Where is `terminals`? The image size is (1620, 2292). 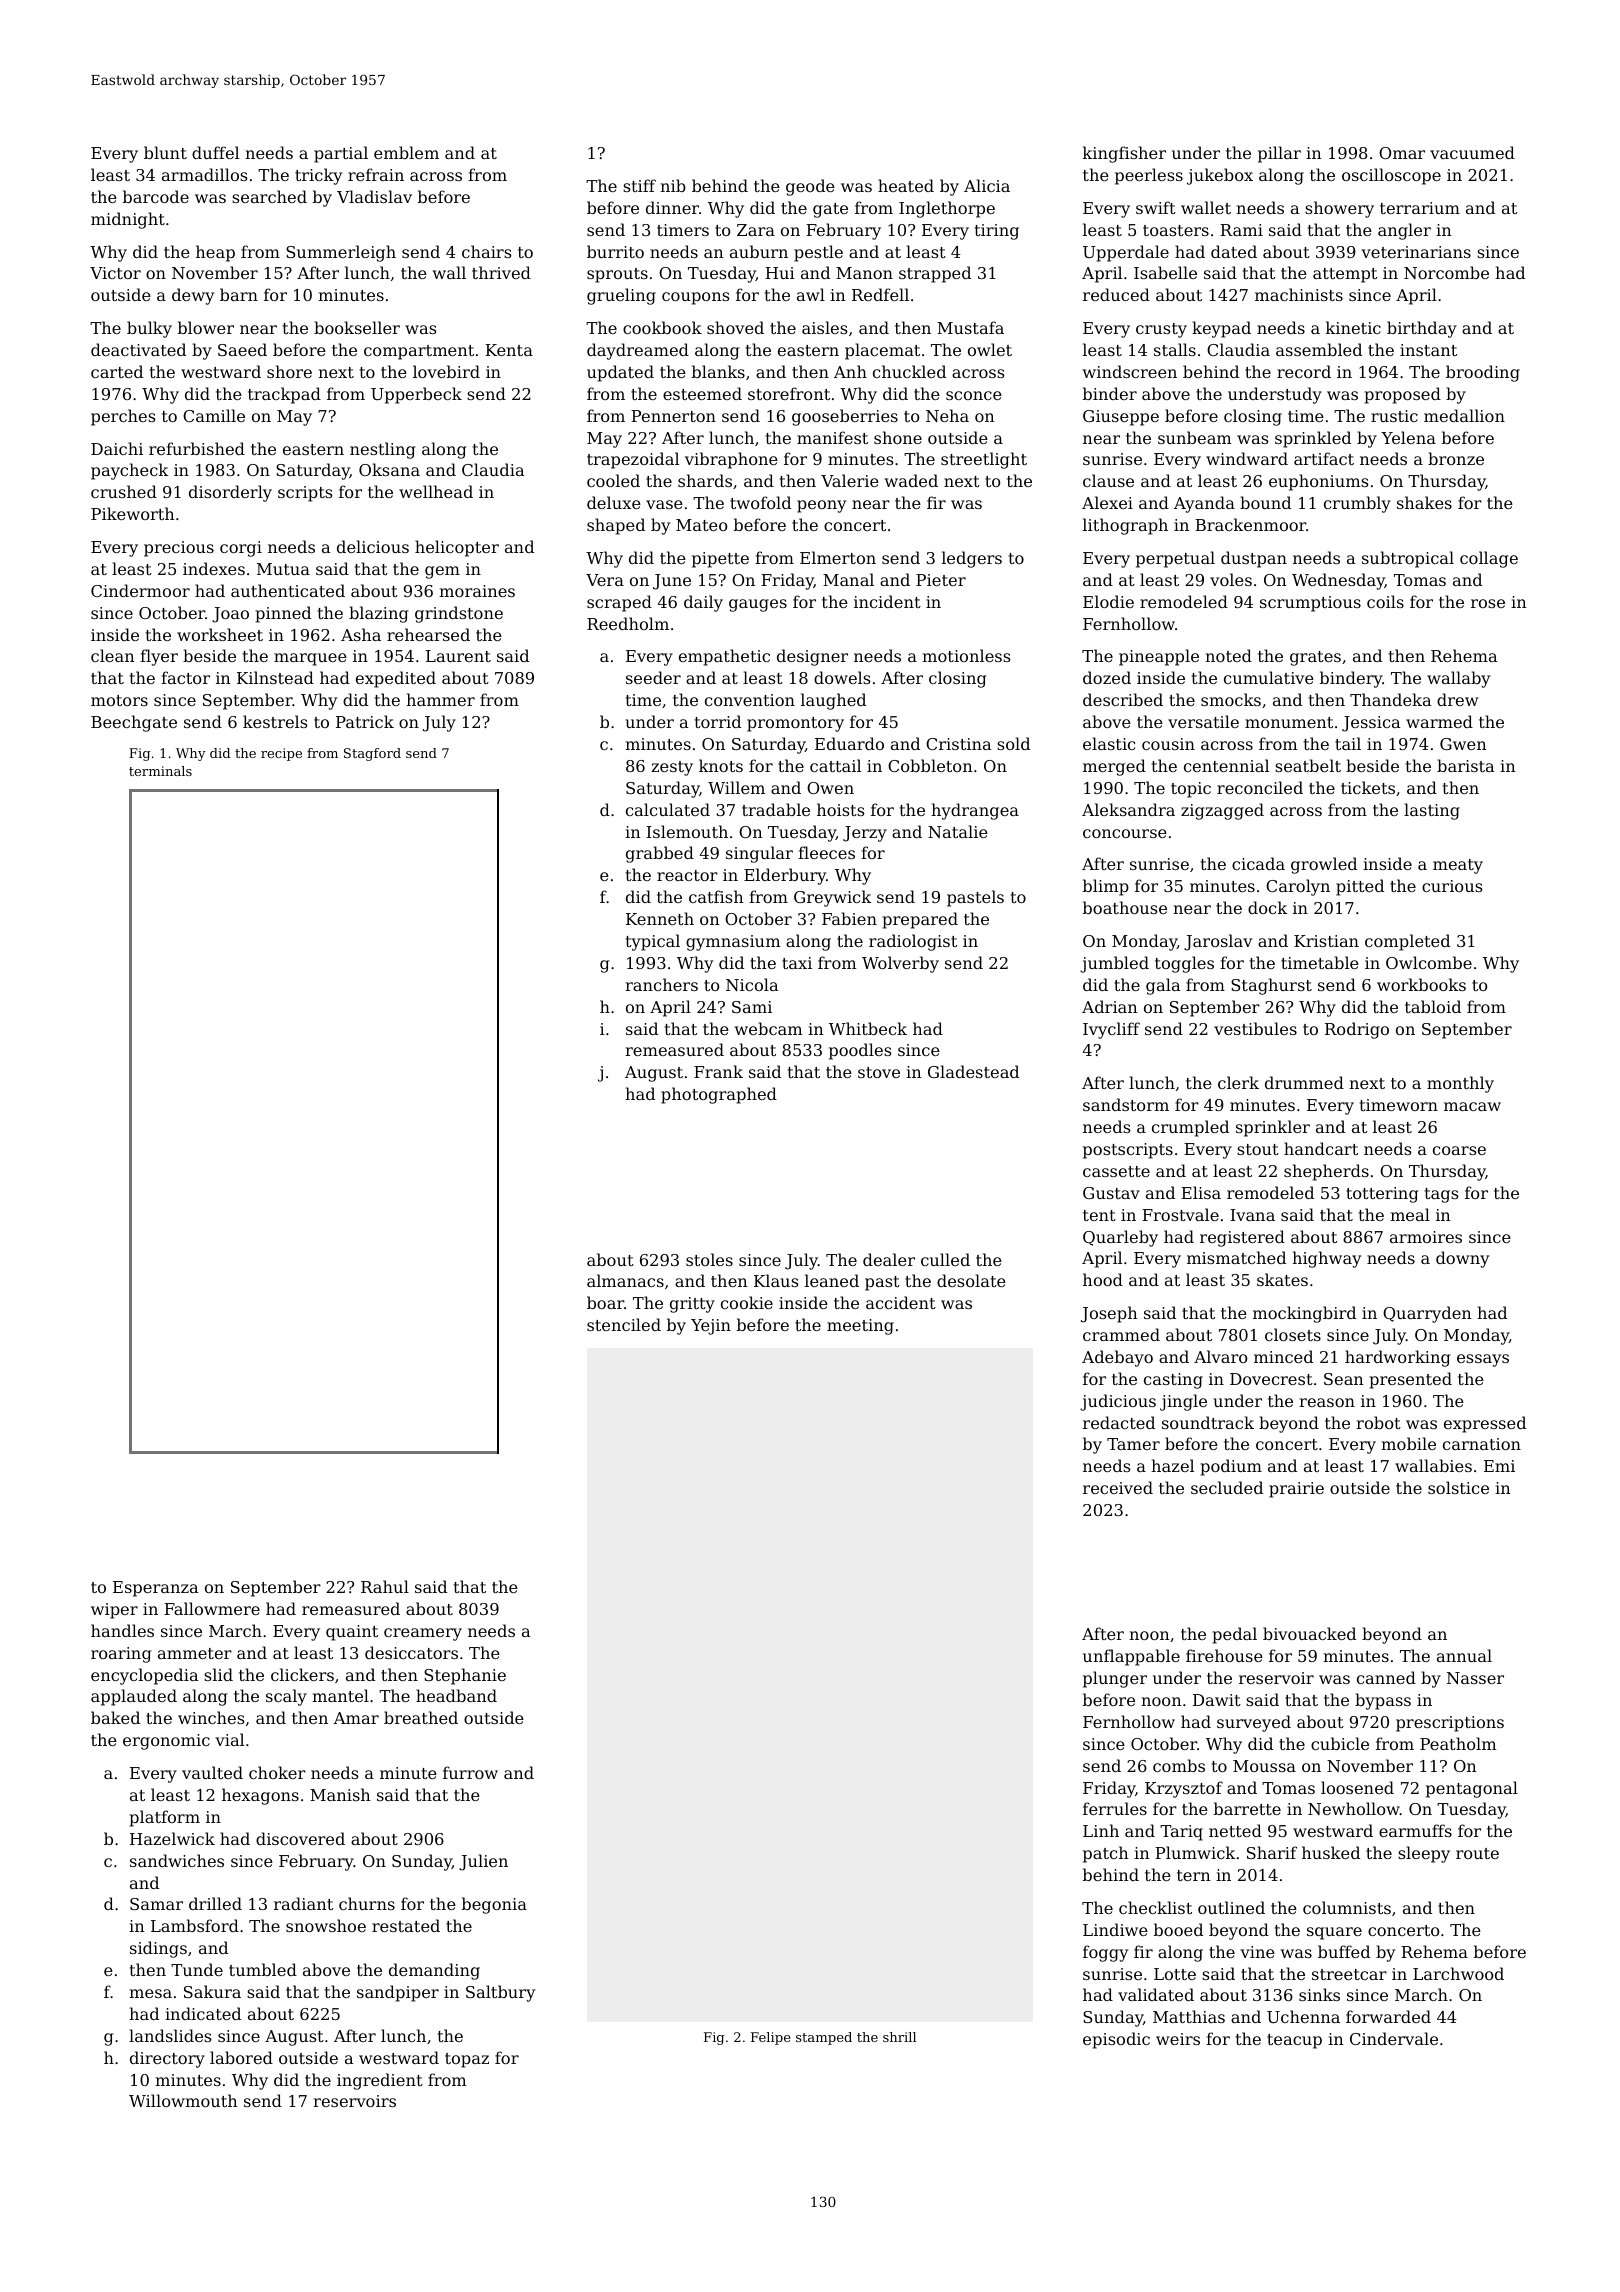
terminals is located at coordinates (160, 771).
